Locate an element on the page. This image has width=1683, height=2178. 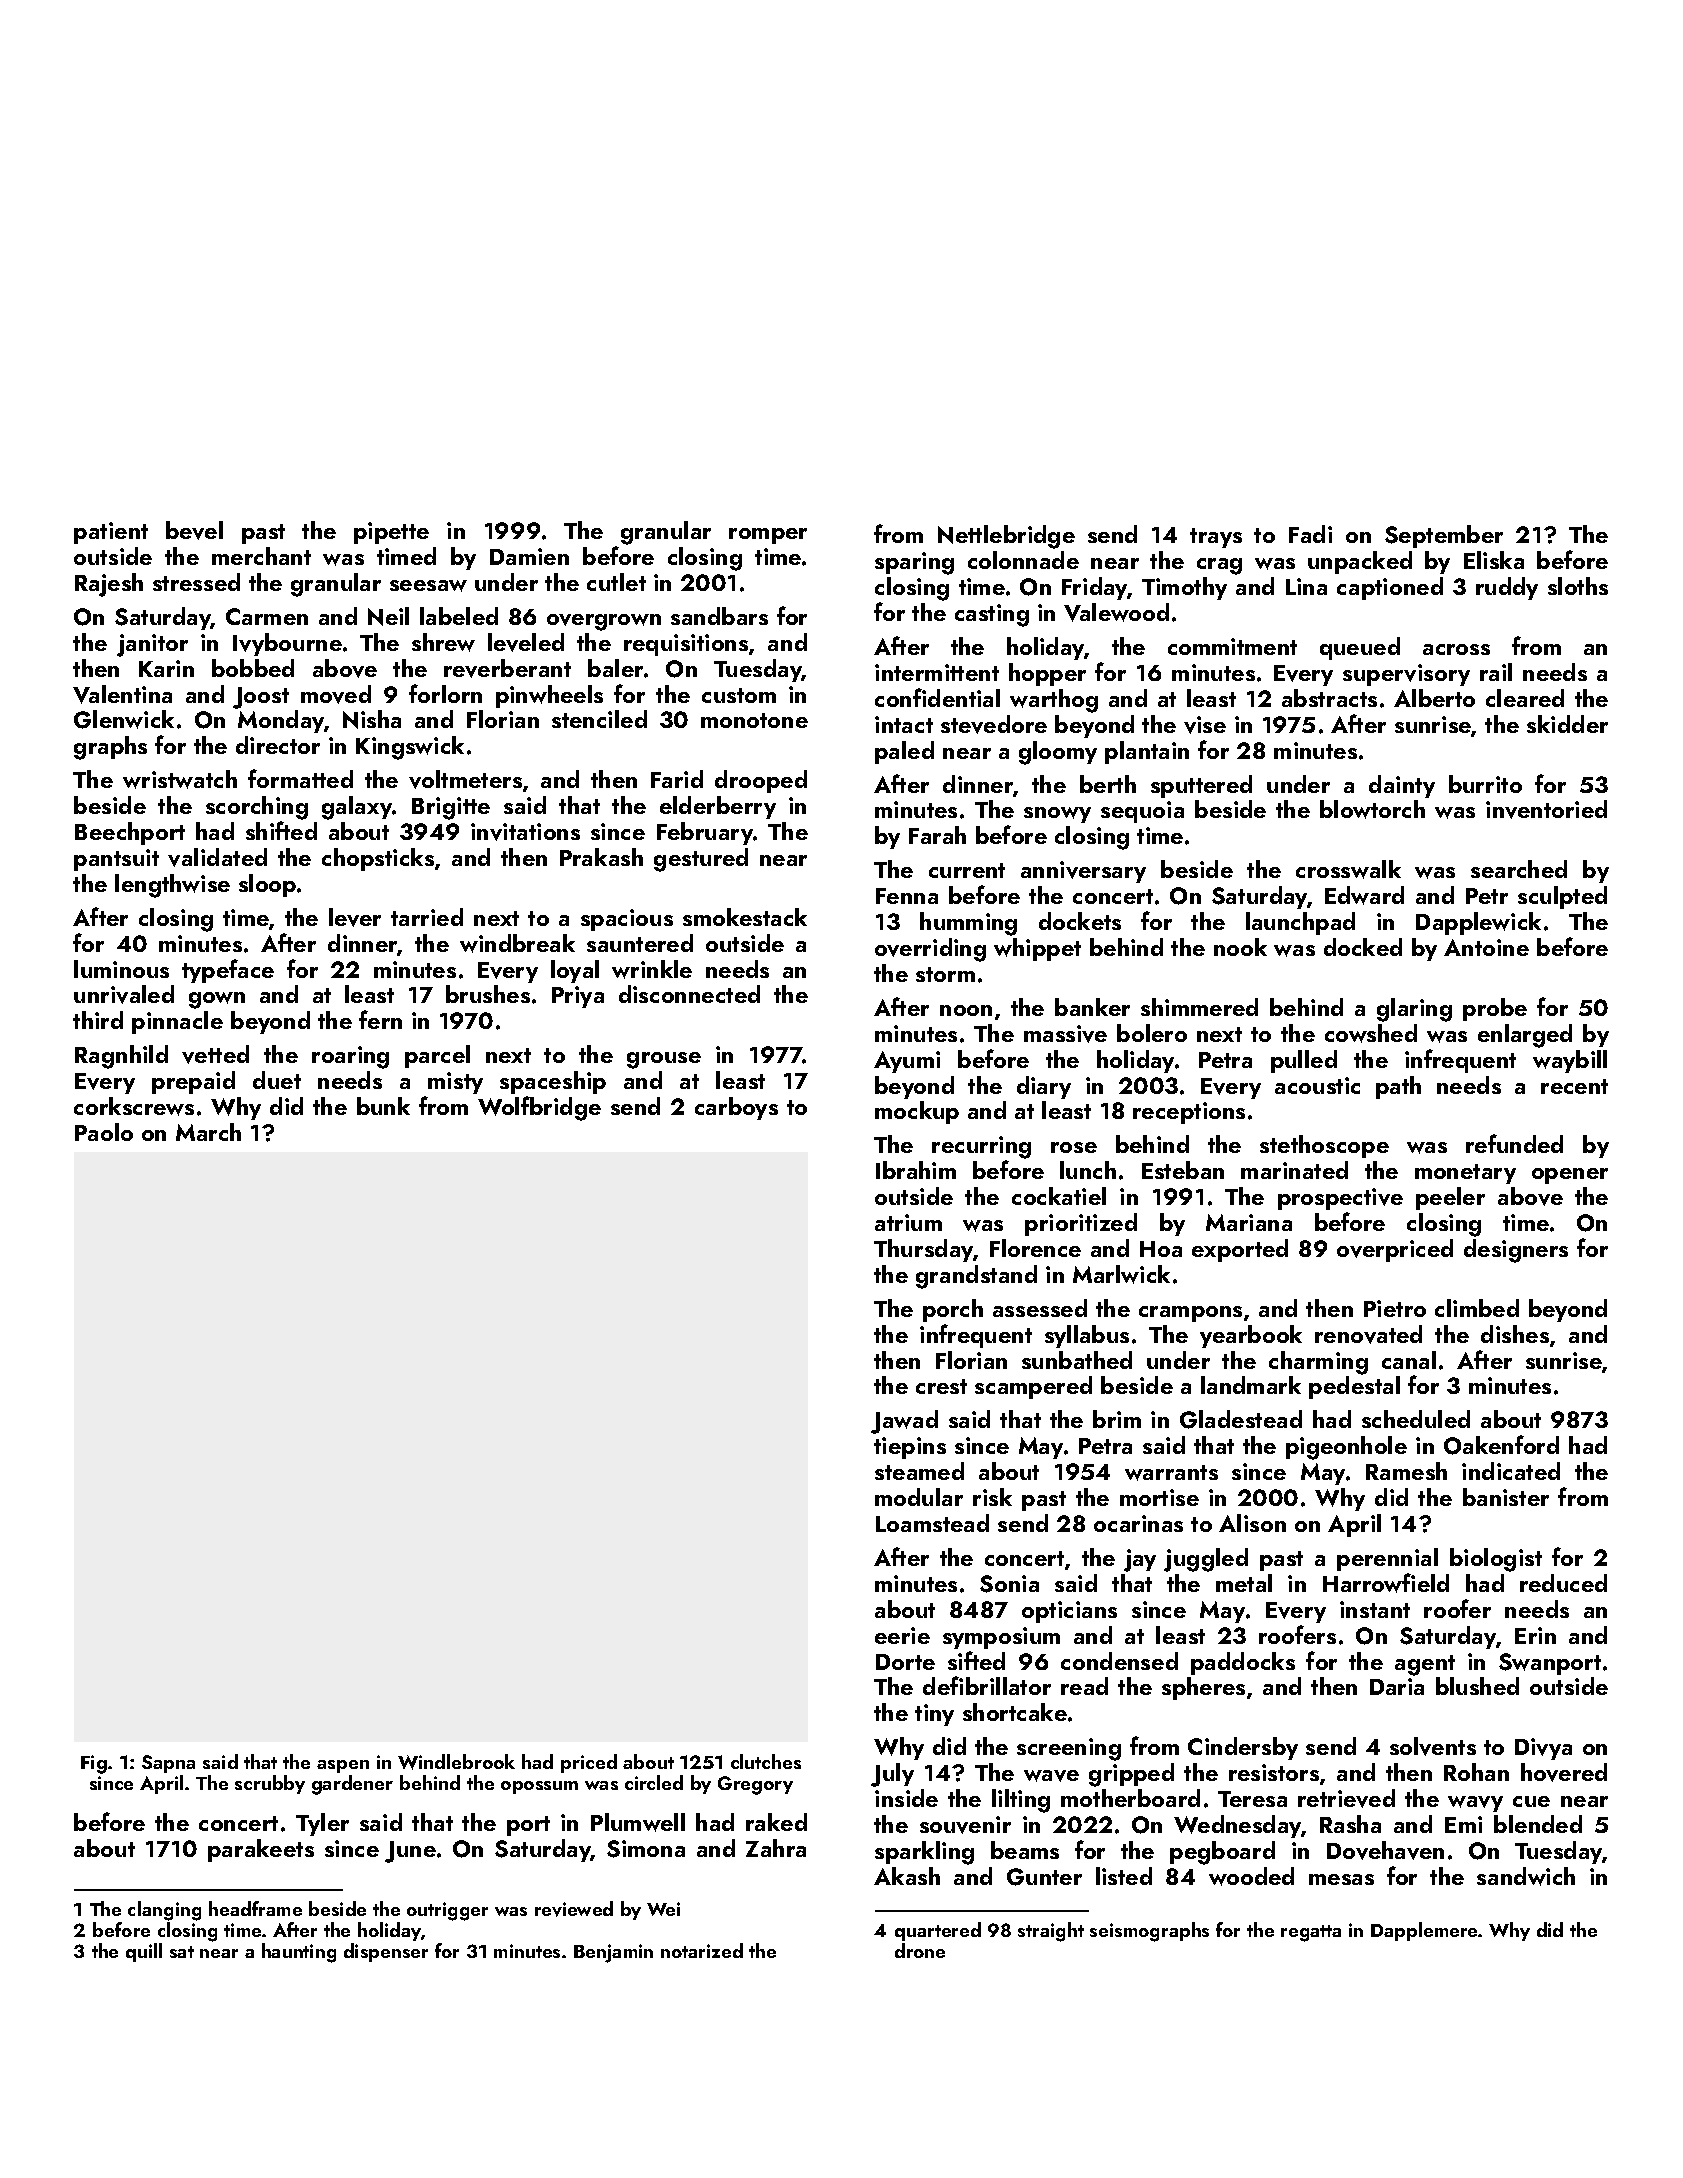
Mariana is located at coordinates (1249, 1222).
